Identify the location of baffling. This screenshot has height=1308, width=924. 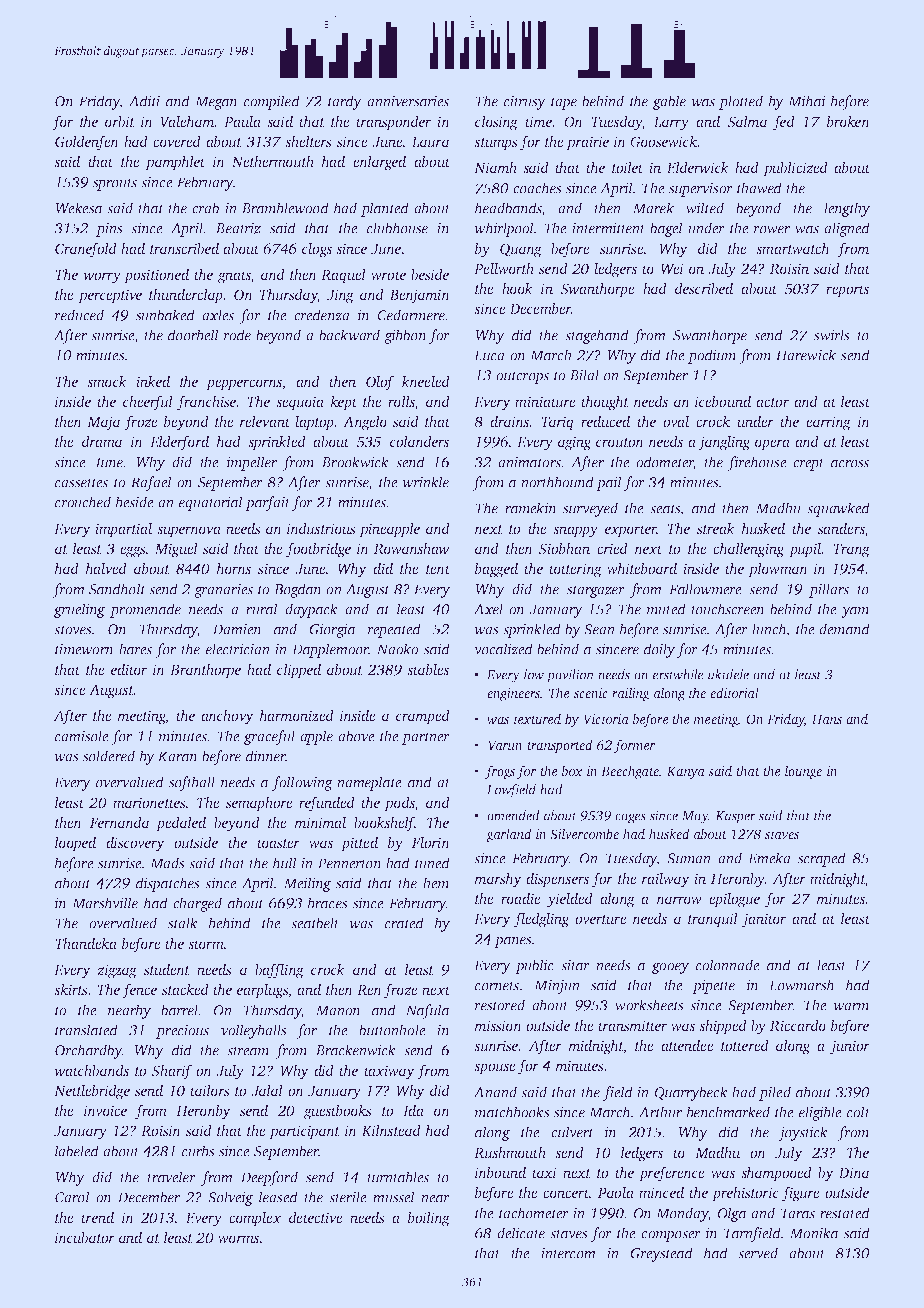
(279, 971).
